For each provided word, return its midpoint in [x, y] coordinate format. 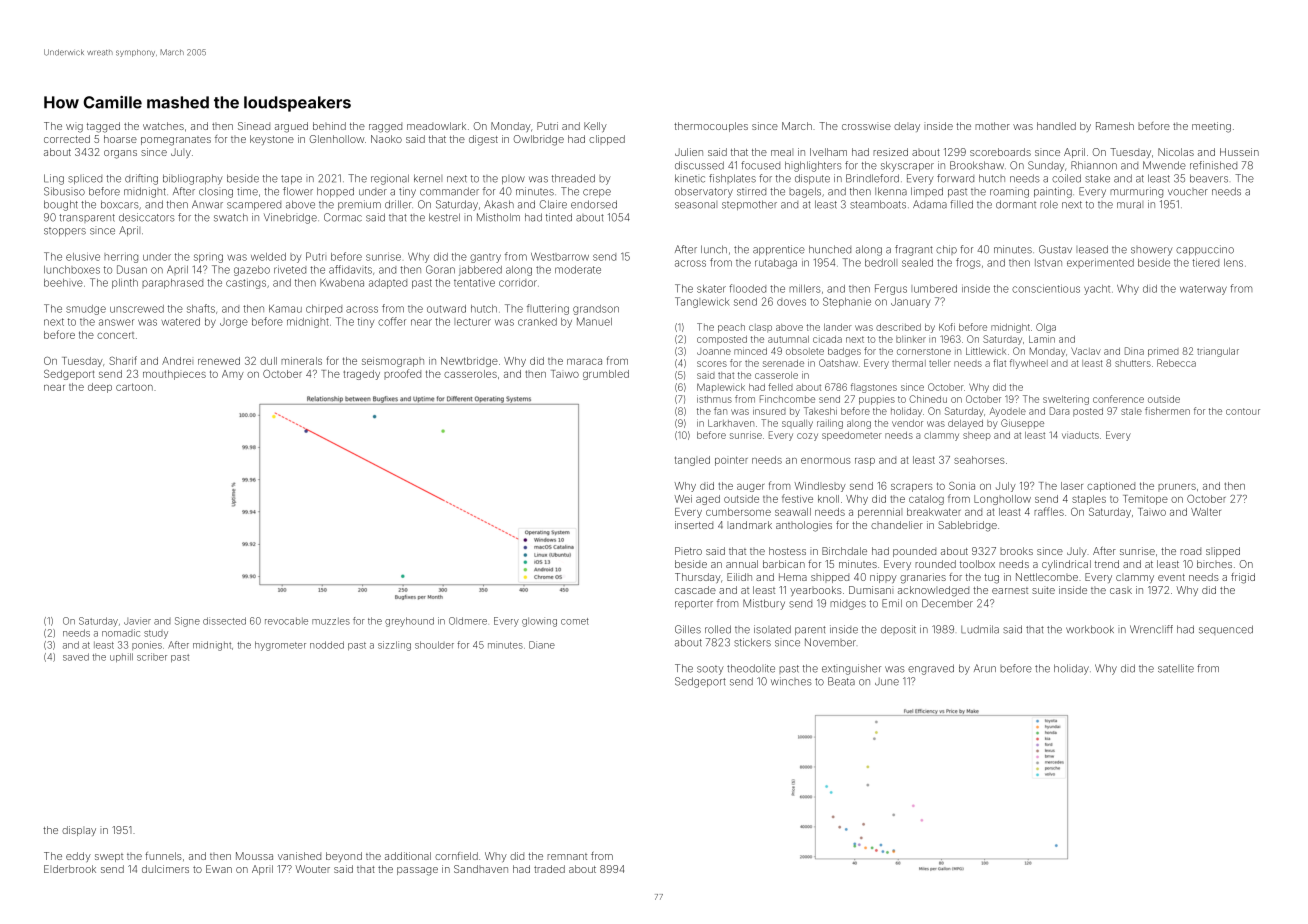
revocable [286, 621]
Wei [683, 499]
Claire [553, 204]
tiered [1205, 262]
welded [268, 257]
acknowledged [933, 591]
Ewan [219, 869]
